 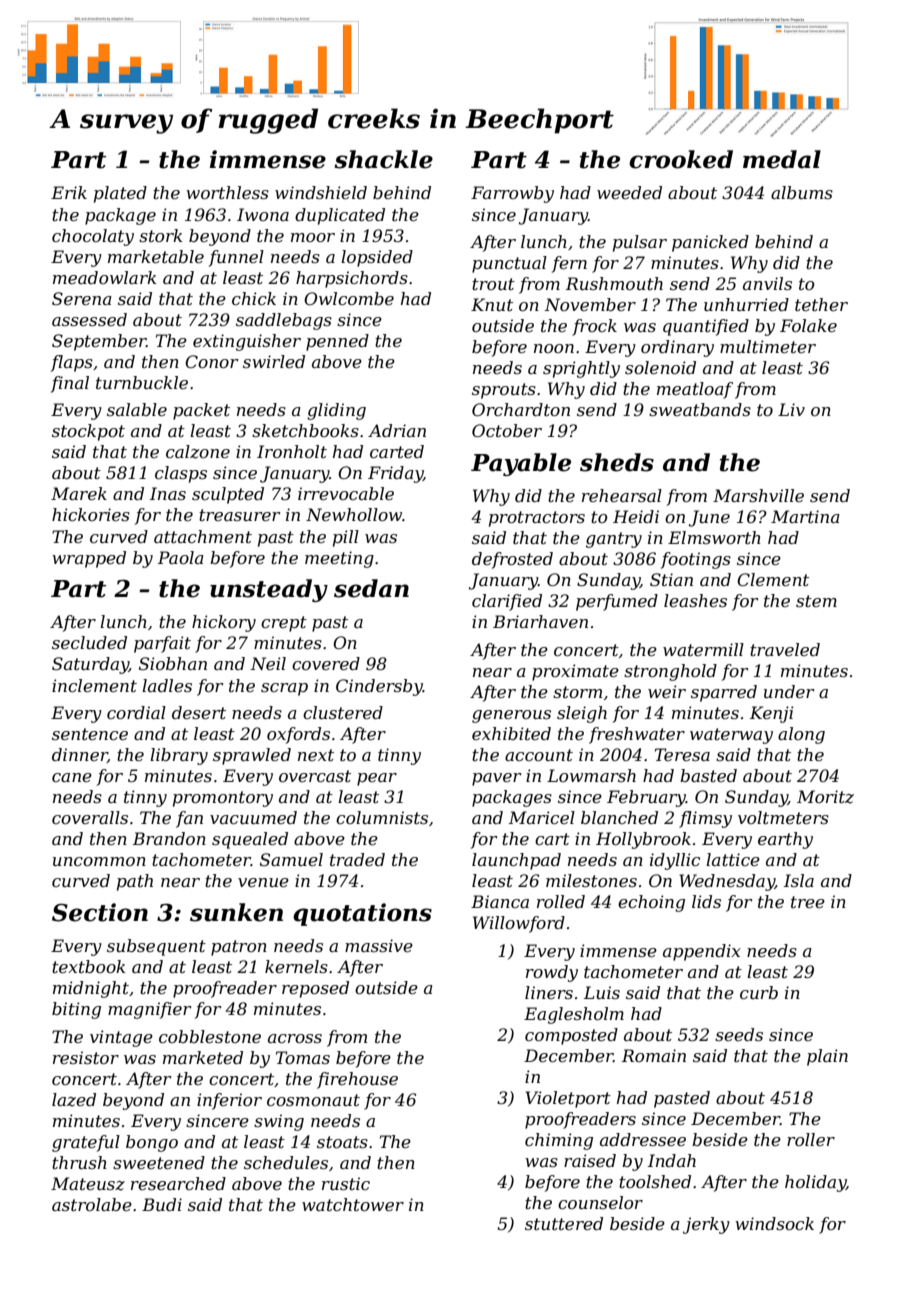 I want to click on salable, so click(x=137, y=409).
